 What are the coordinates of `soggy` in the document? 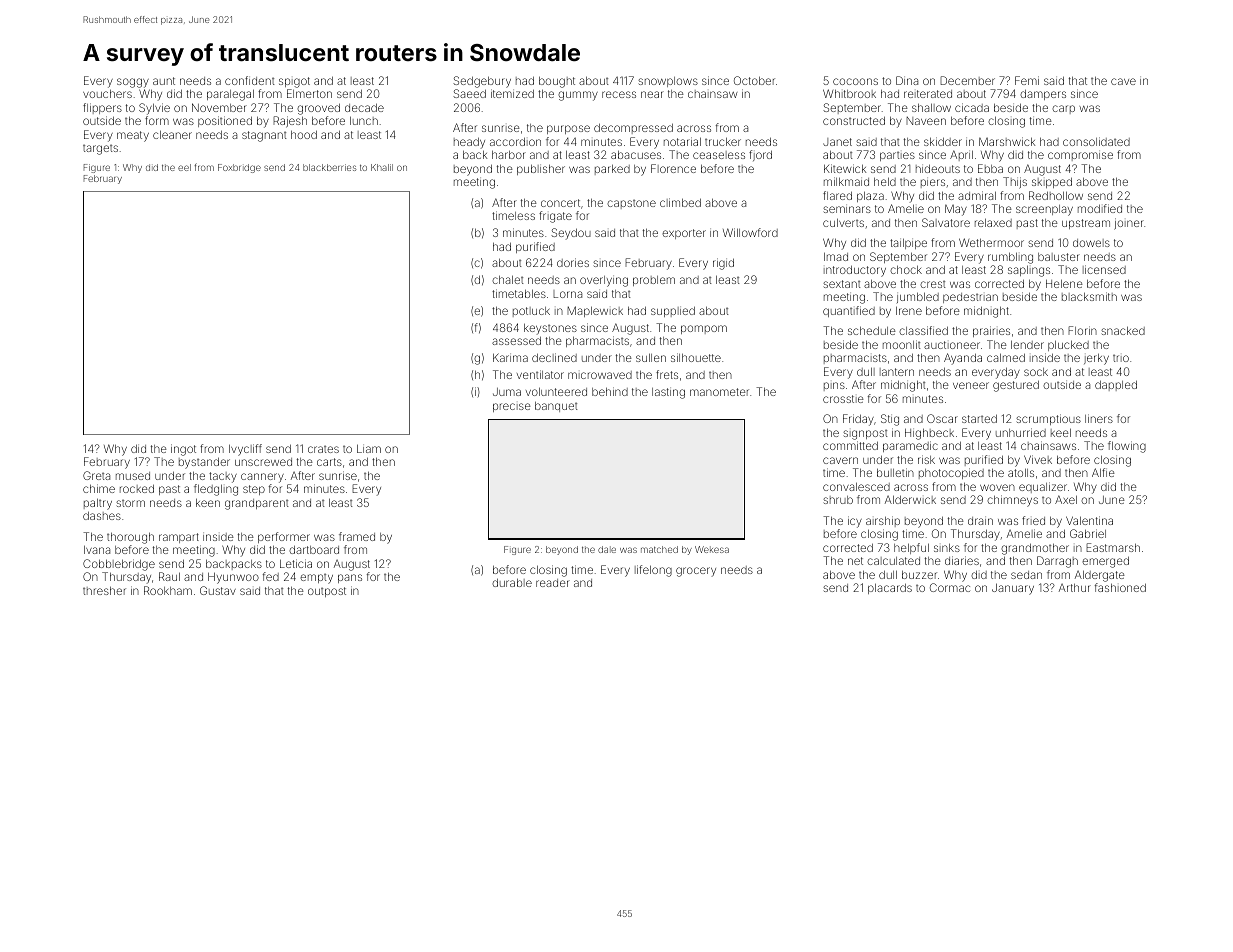 It's located at (133, 83).
